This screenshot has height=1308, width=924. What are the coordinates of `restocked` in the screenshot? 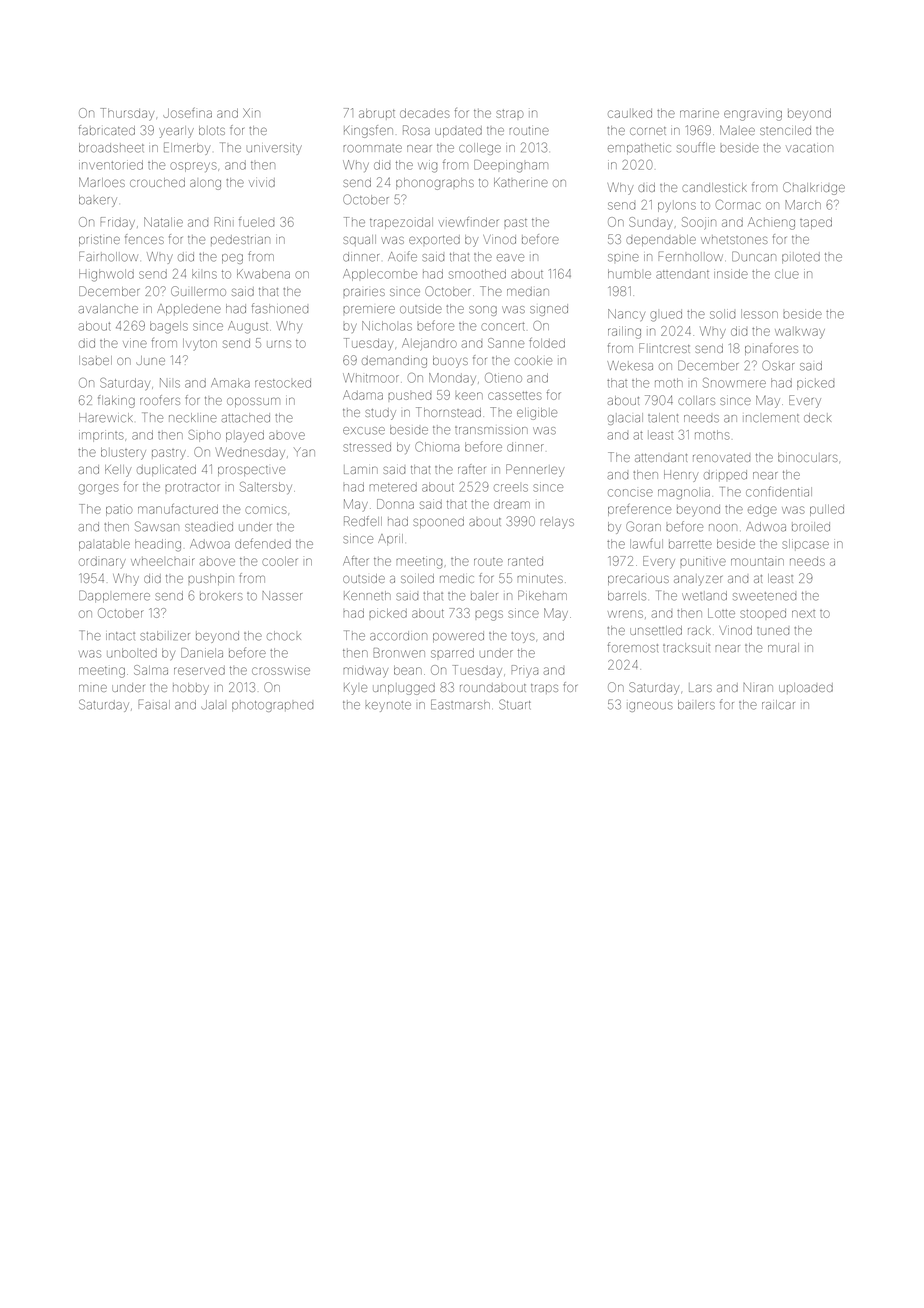 It's located at (283, 383).
